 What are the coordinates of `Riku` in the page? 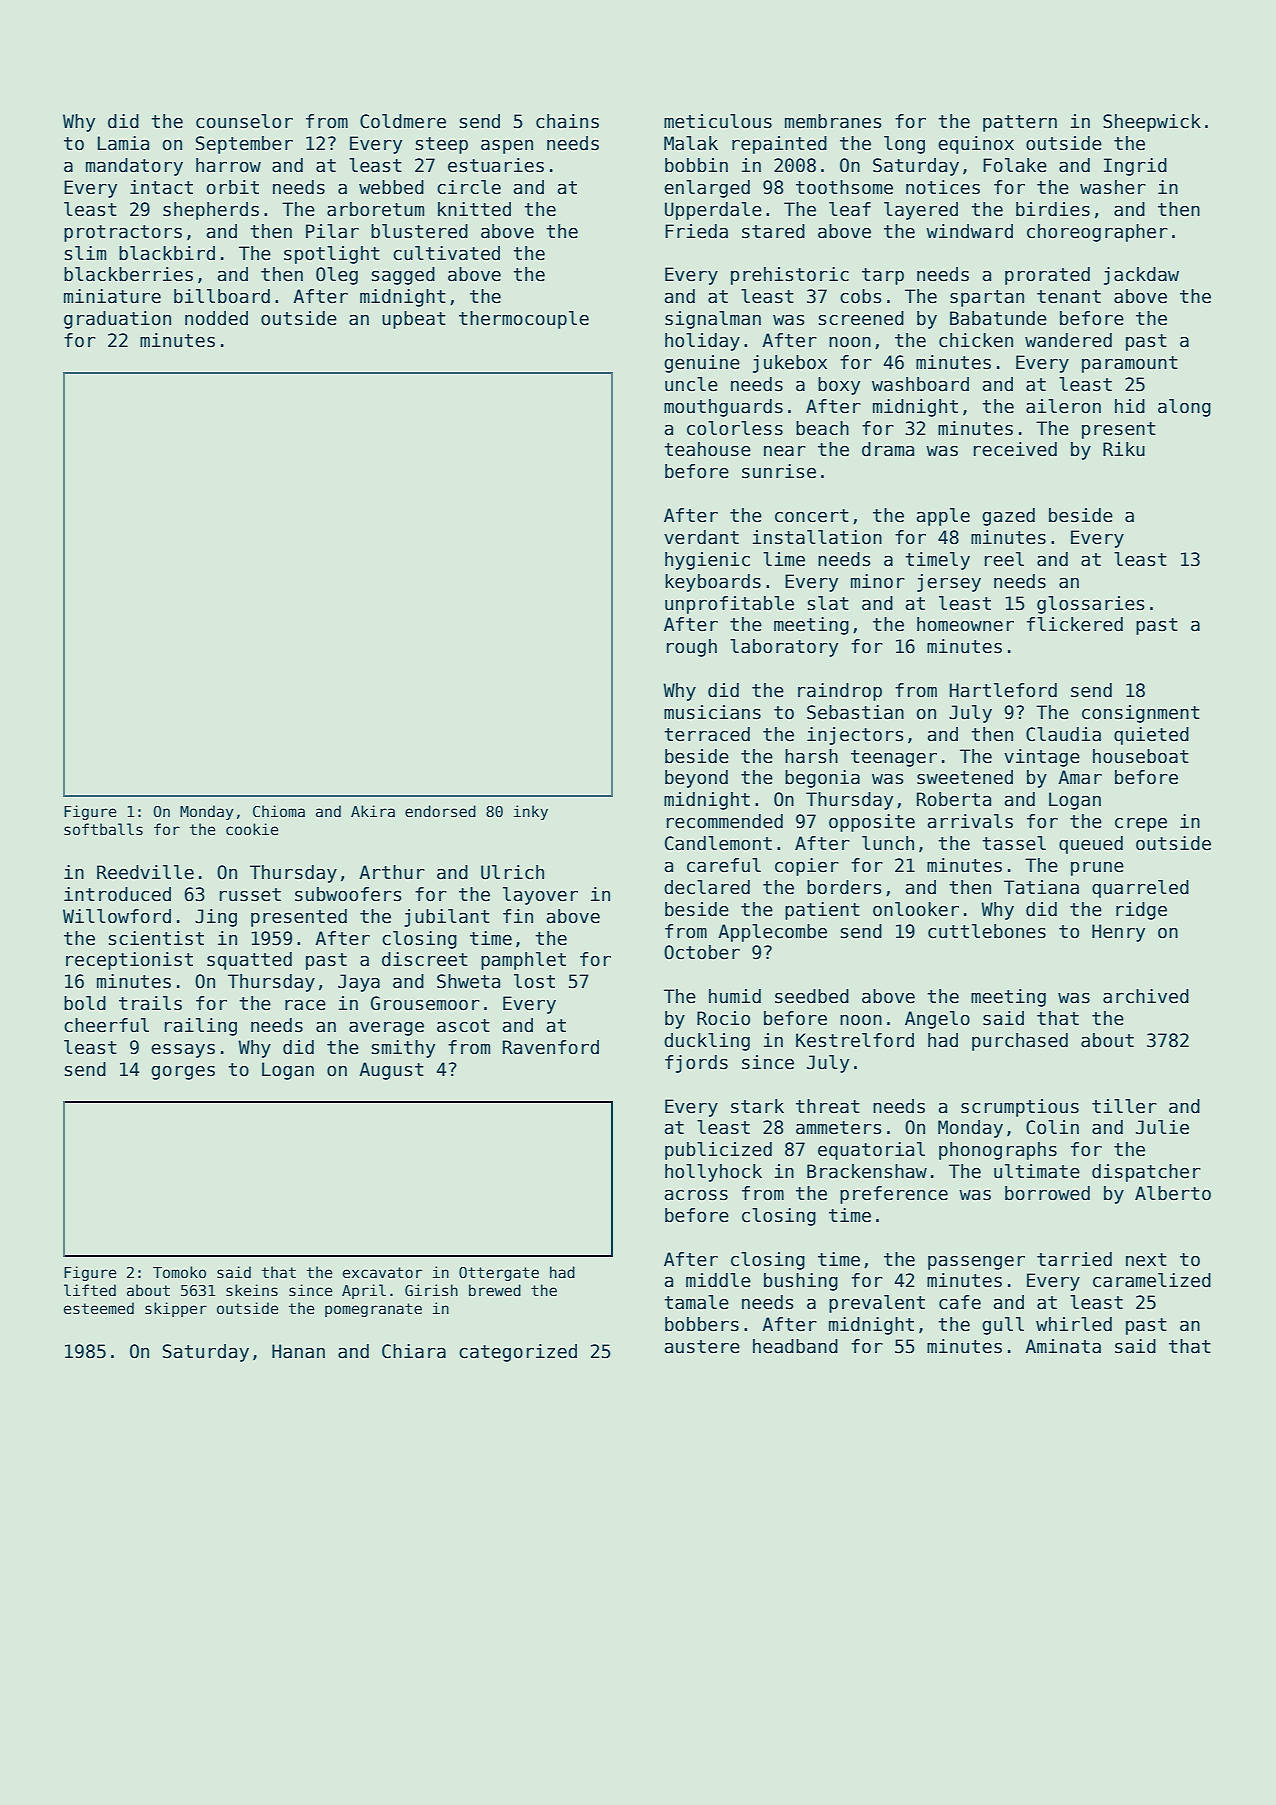 It's located at (1124, 449).
